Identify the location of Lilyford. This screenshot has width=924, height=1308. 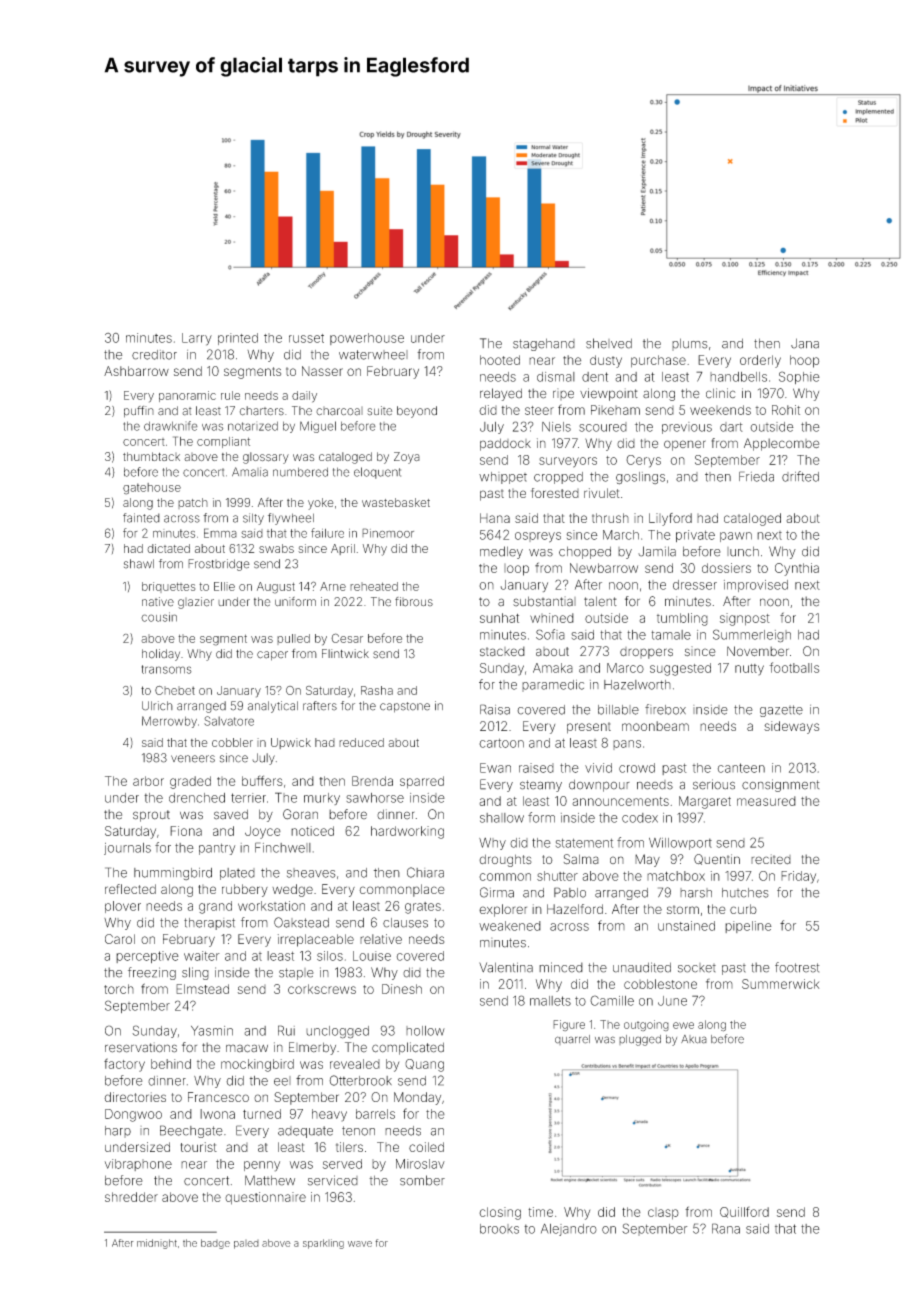
(670, 519).
